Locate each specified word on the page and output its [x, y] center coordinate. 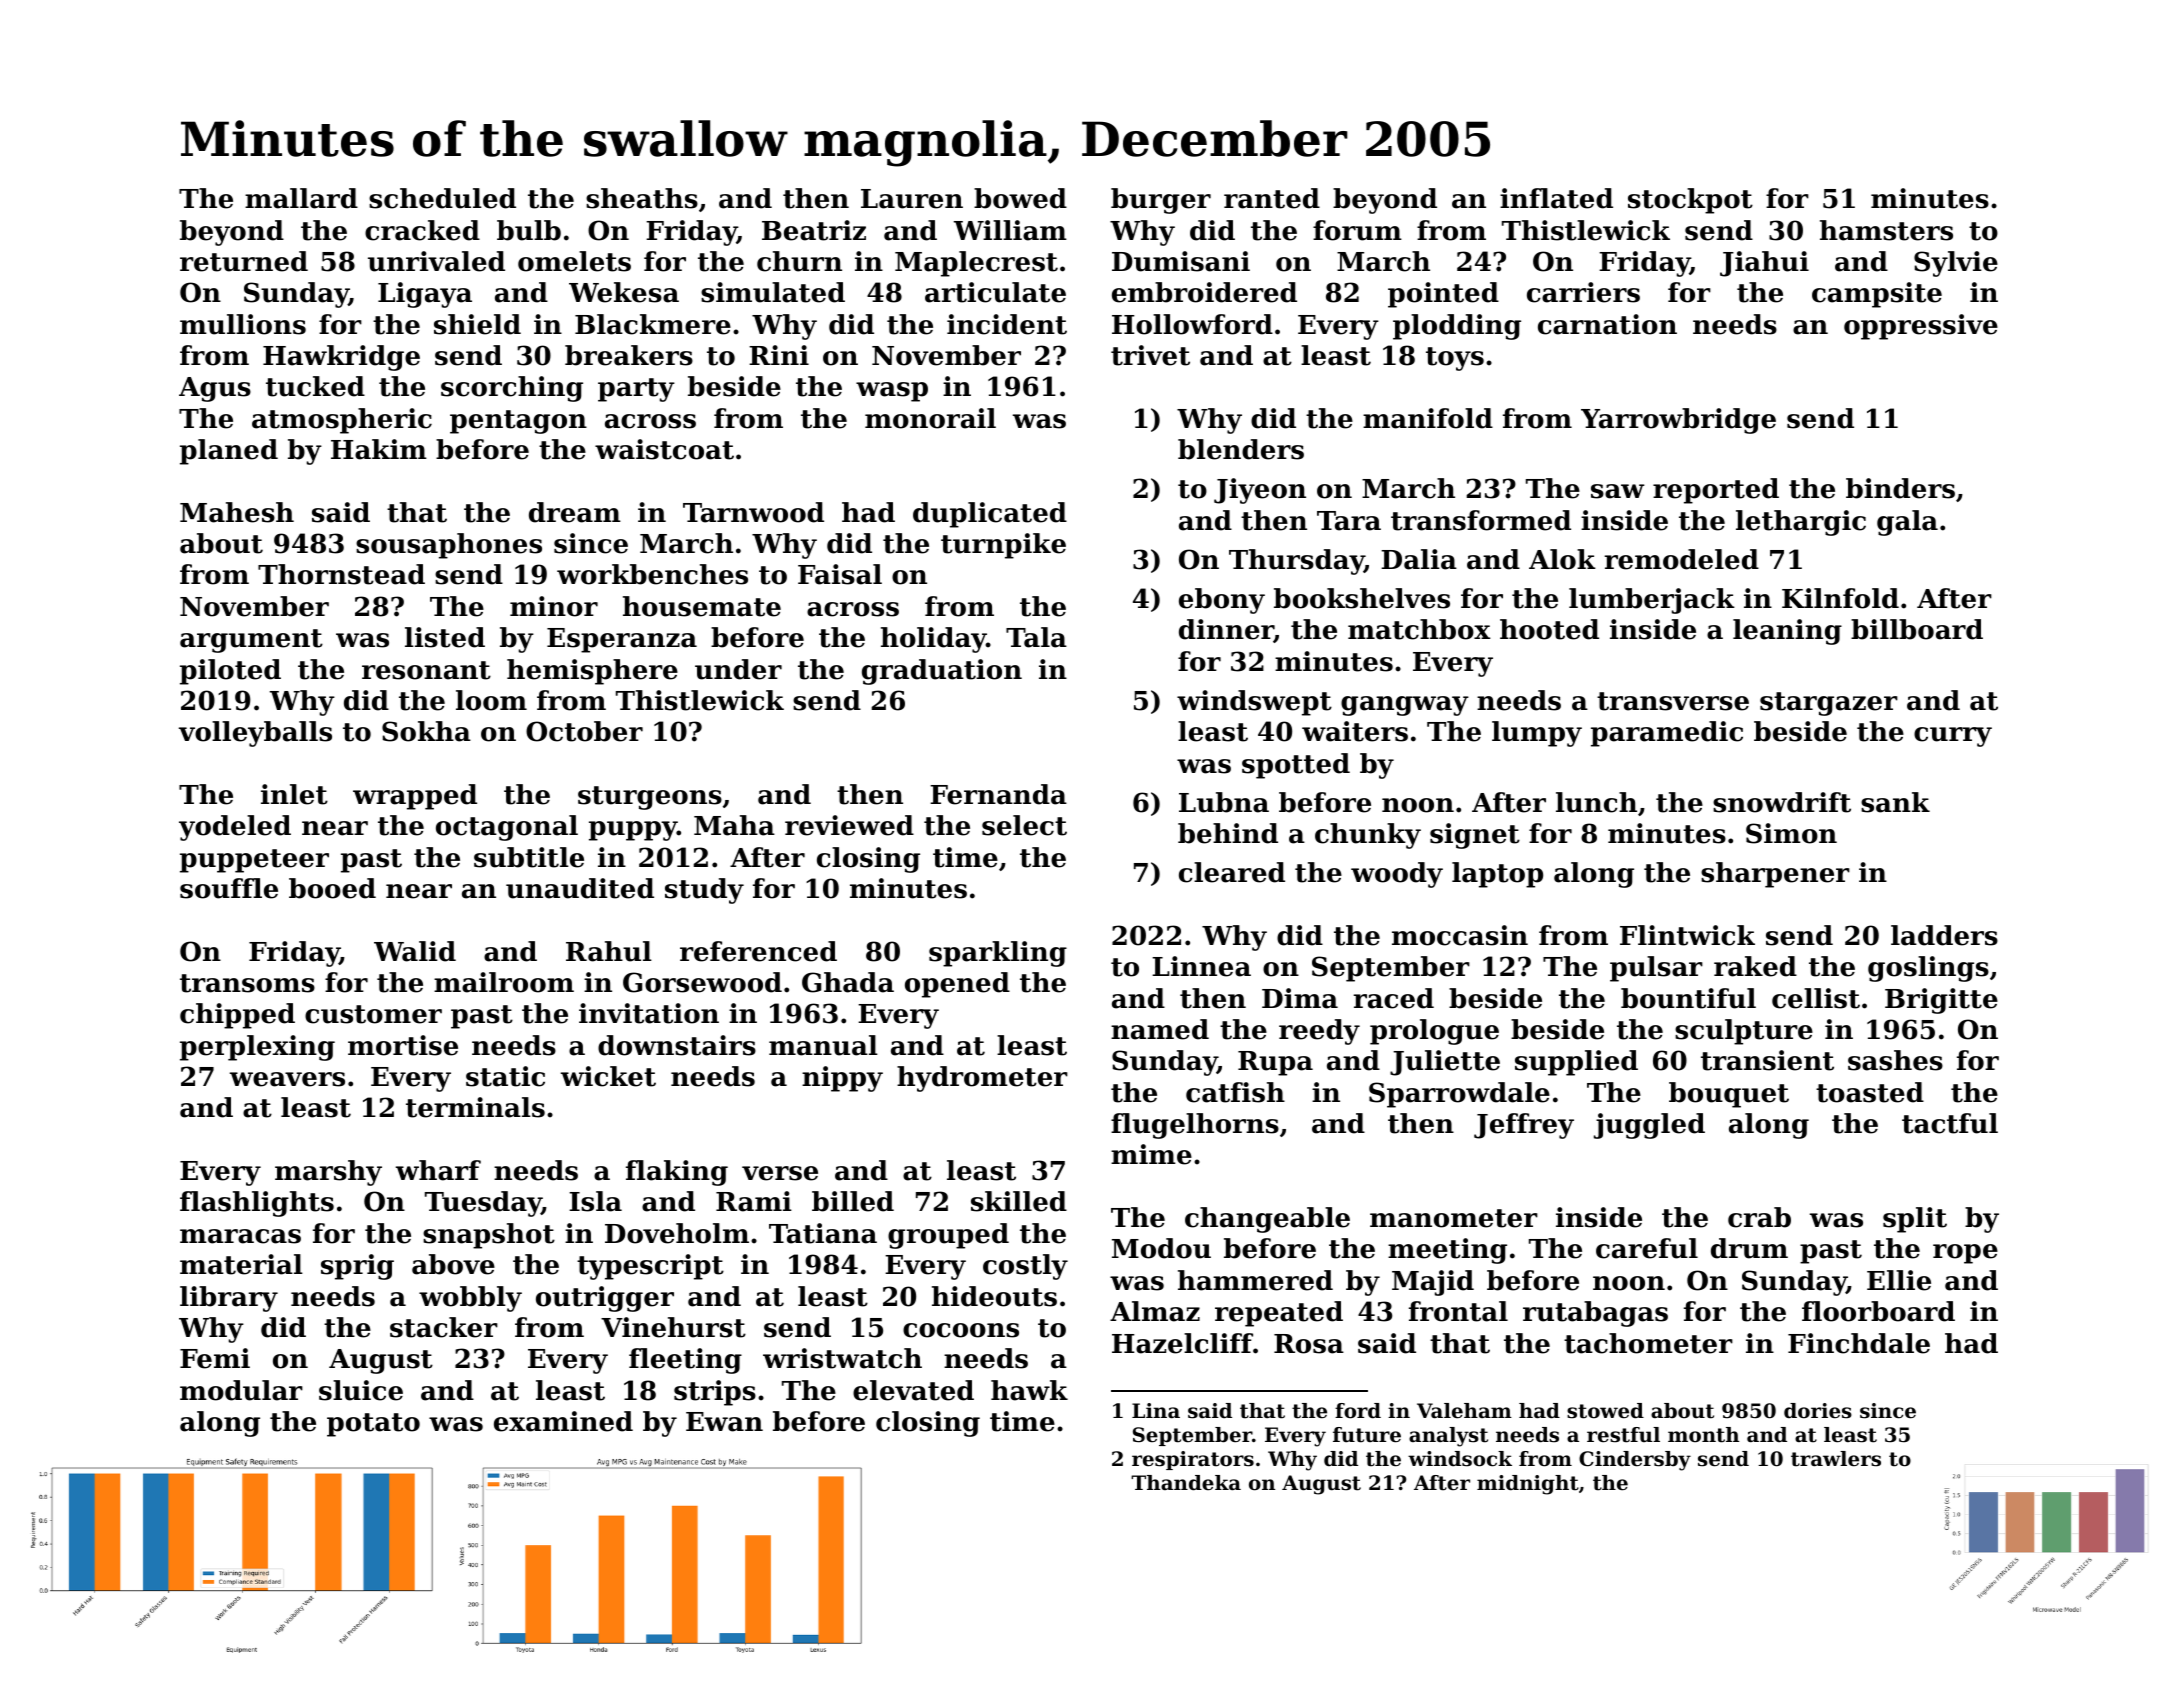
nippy [842, 1079]
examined [563, 1421]
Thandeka [1186, 1483]
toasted [1870, 1092]
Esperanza [622, 640]
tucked [315, 386]
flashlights [257, 1204]
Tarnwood [753, 512]
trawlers [1836, 1459]
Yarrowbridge [1678, 421]
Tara [1349, 521]
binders [1900, 488]
